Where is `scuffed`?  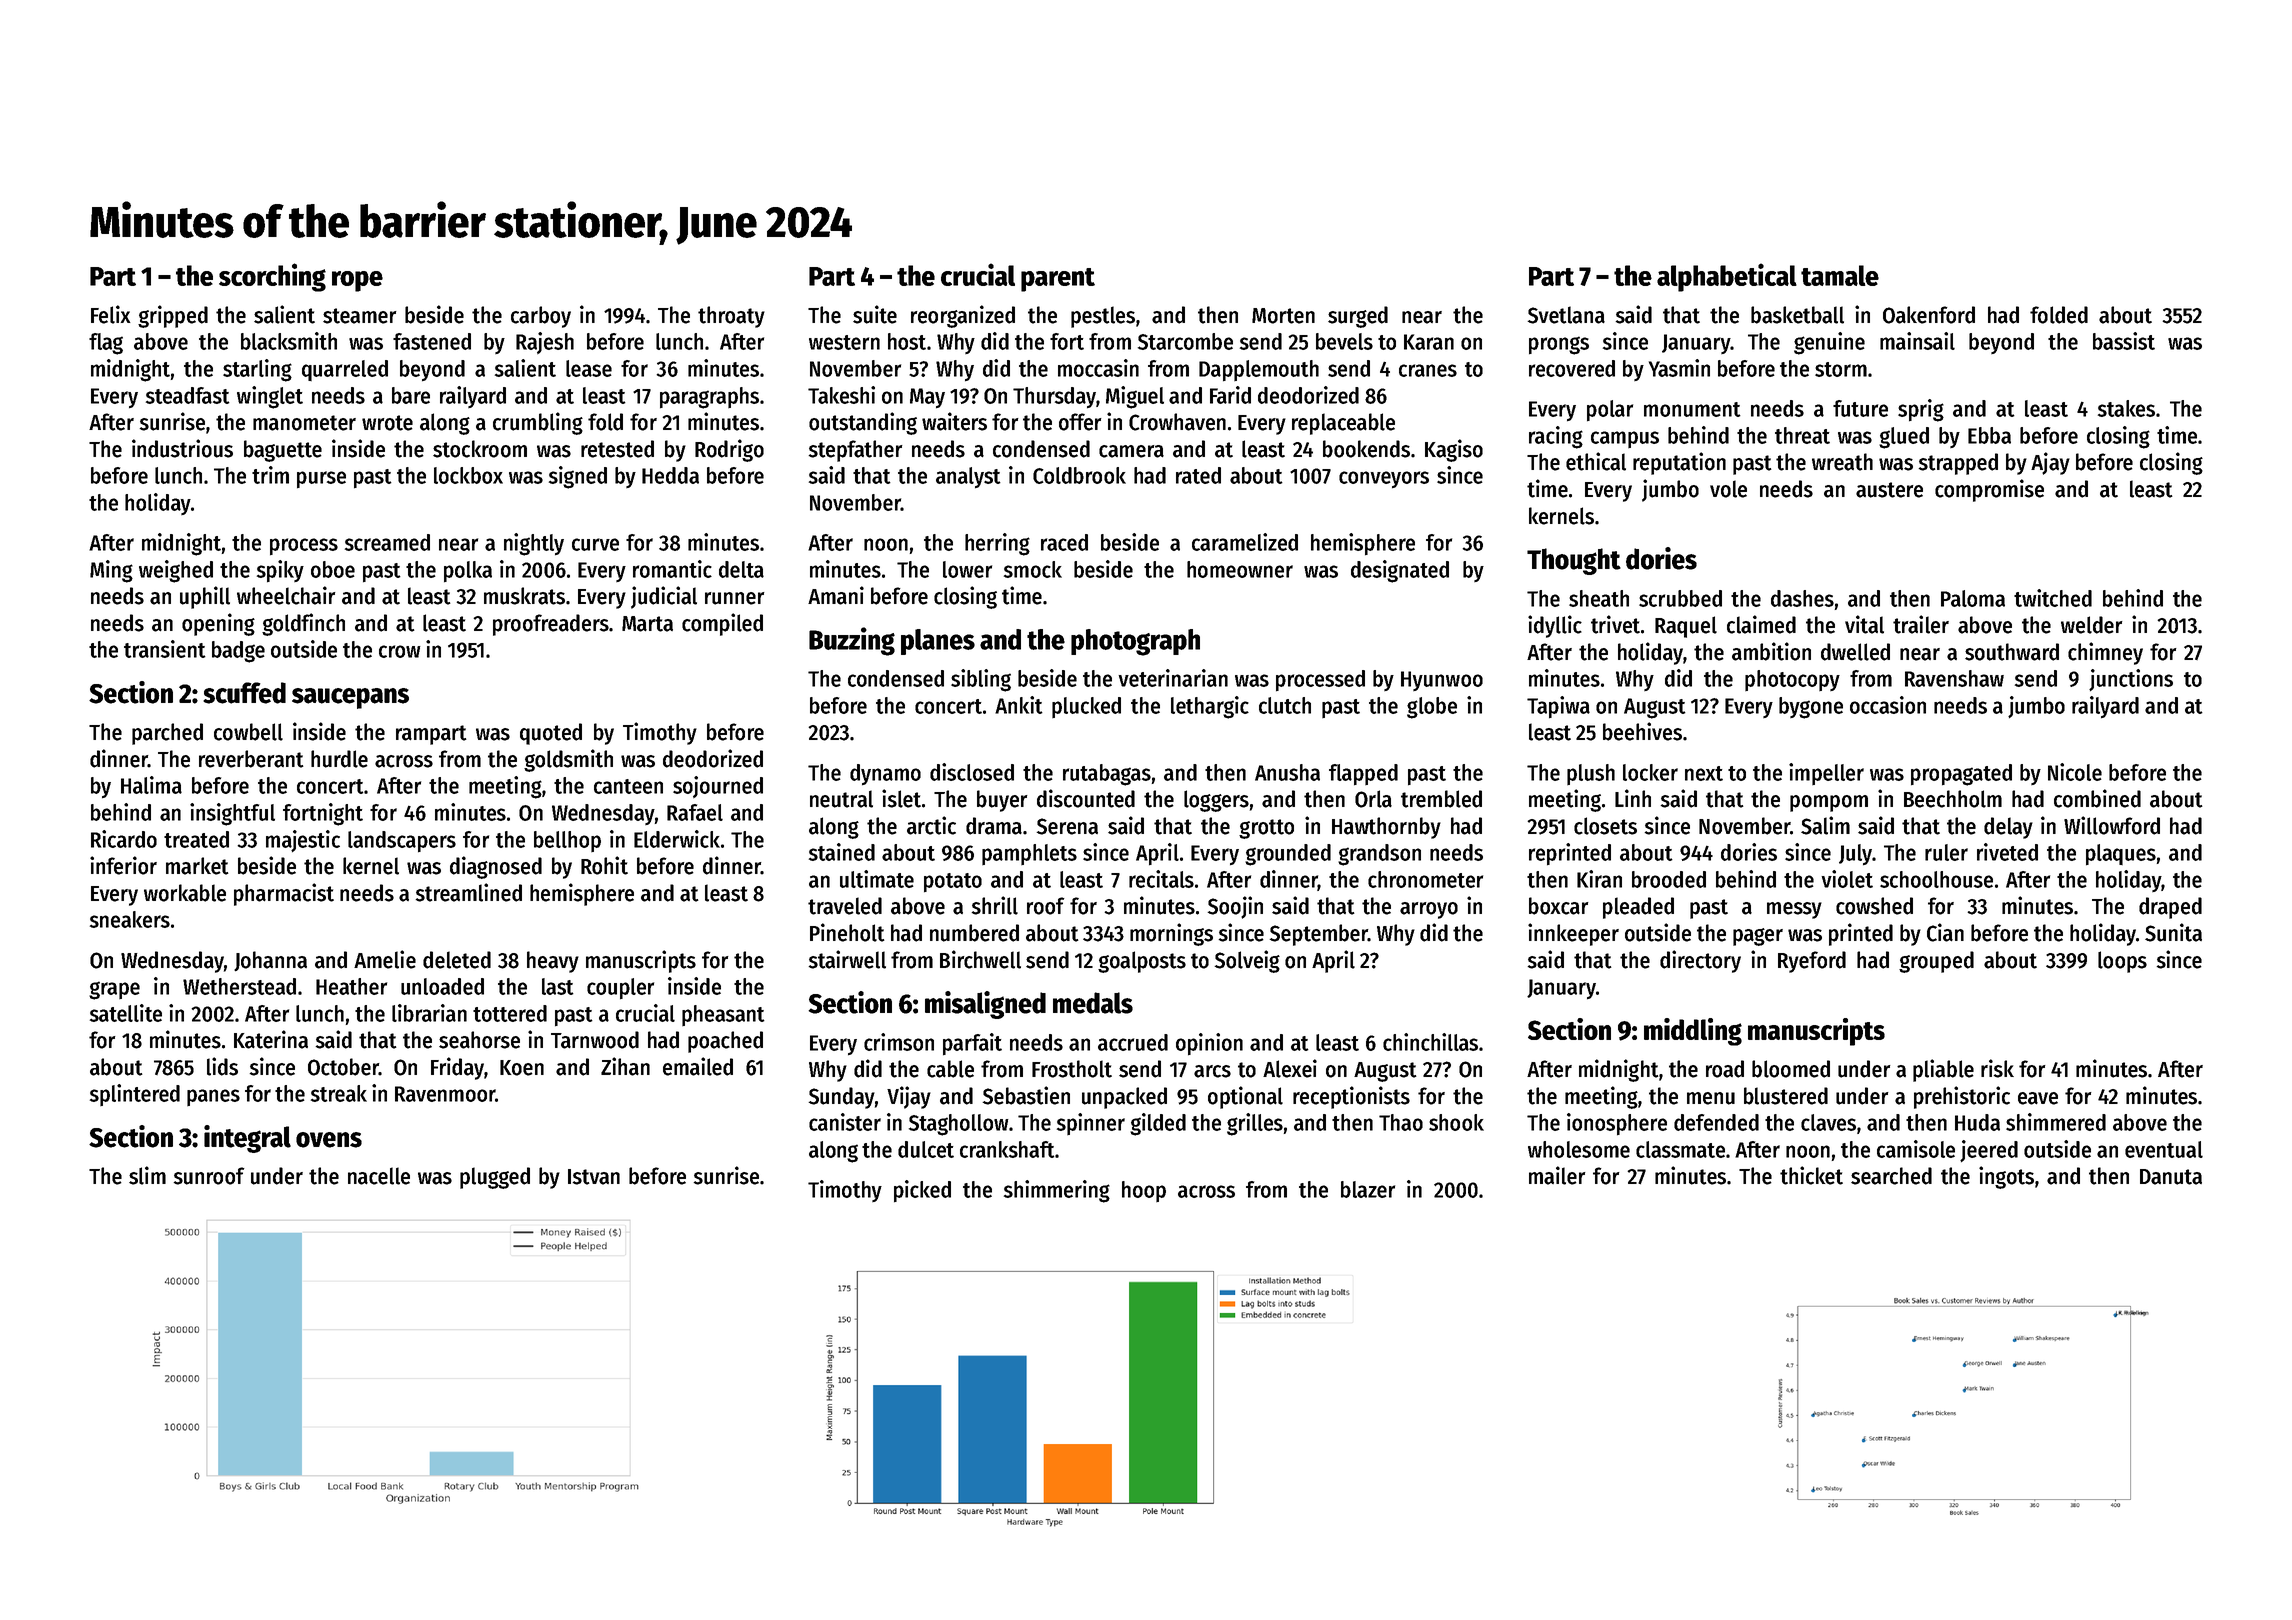 scuffed is located at coordinates (244, 693).
